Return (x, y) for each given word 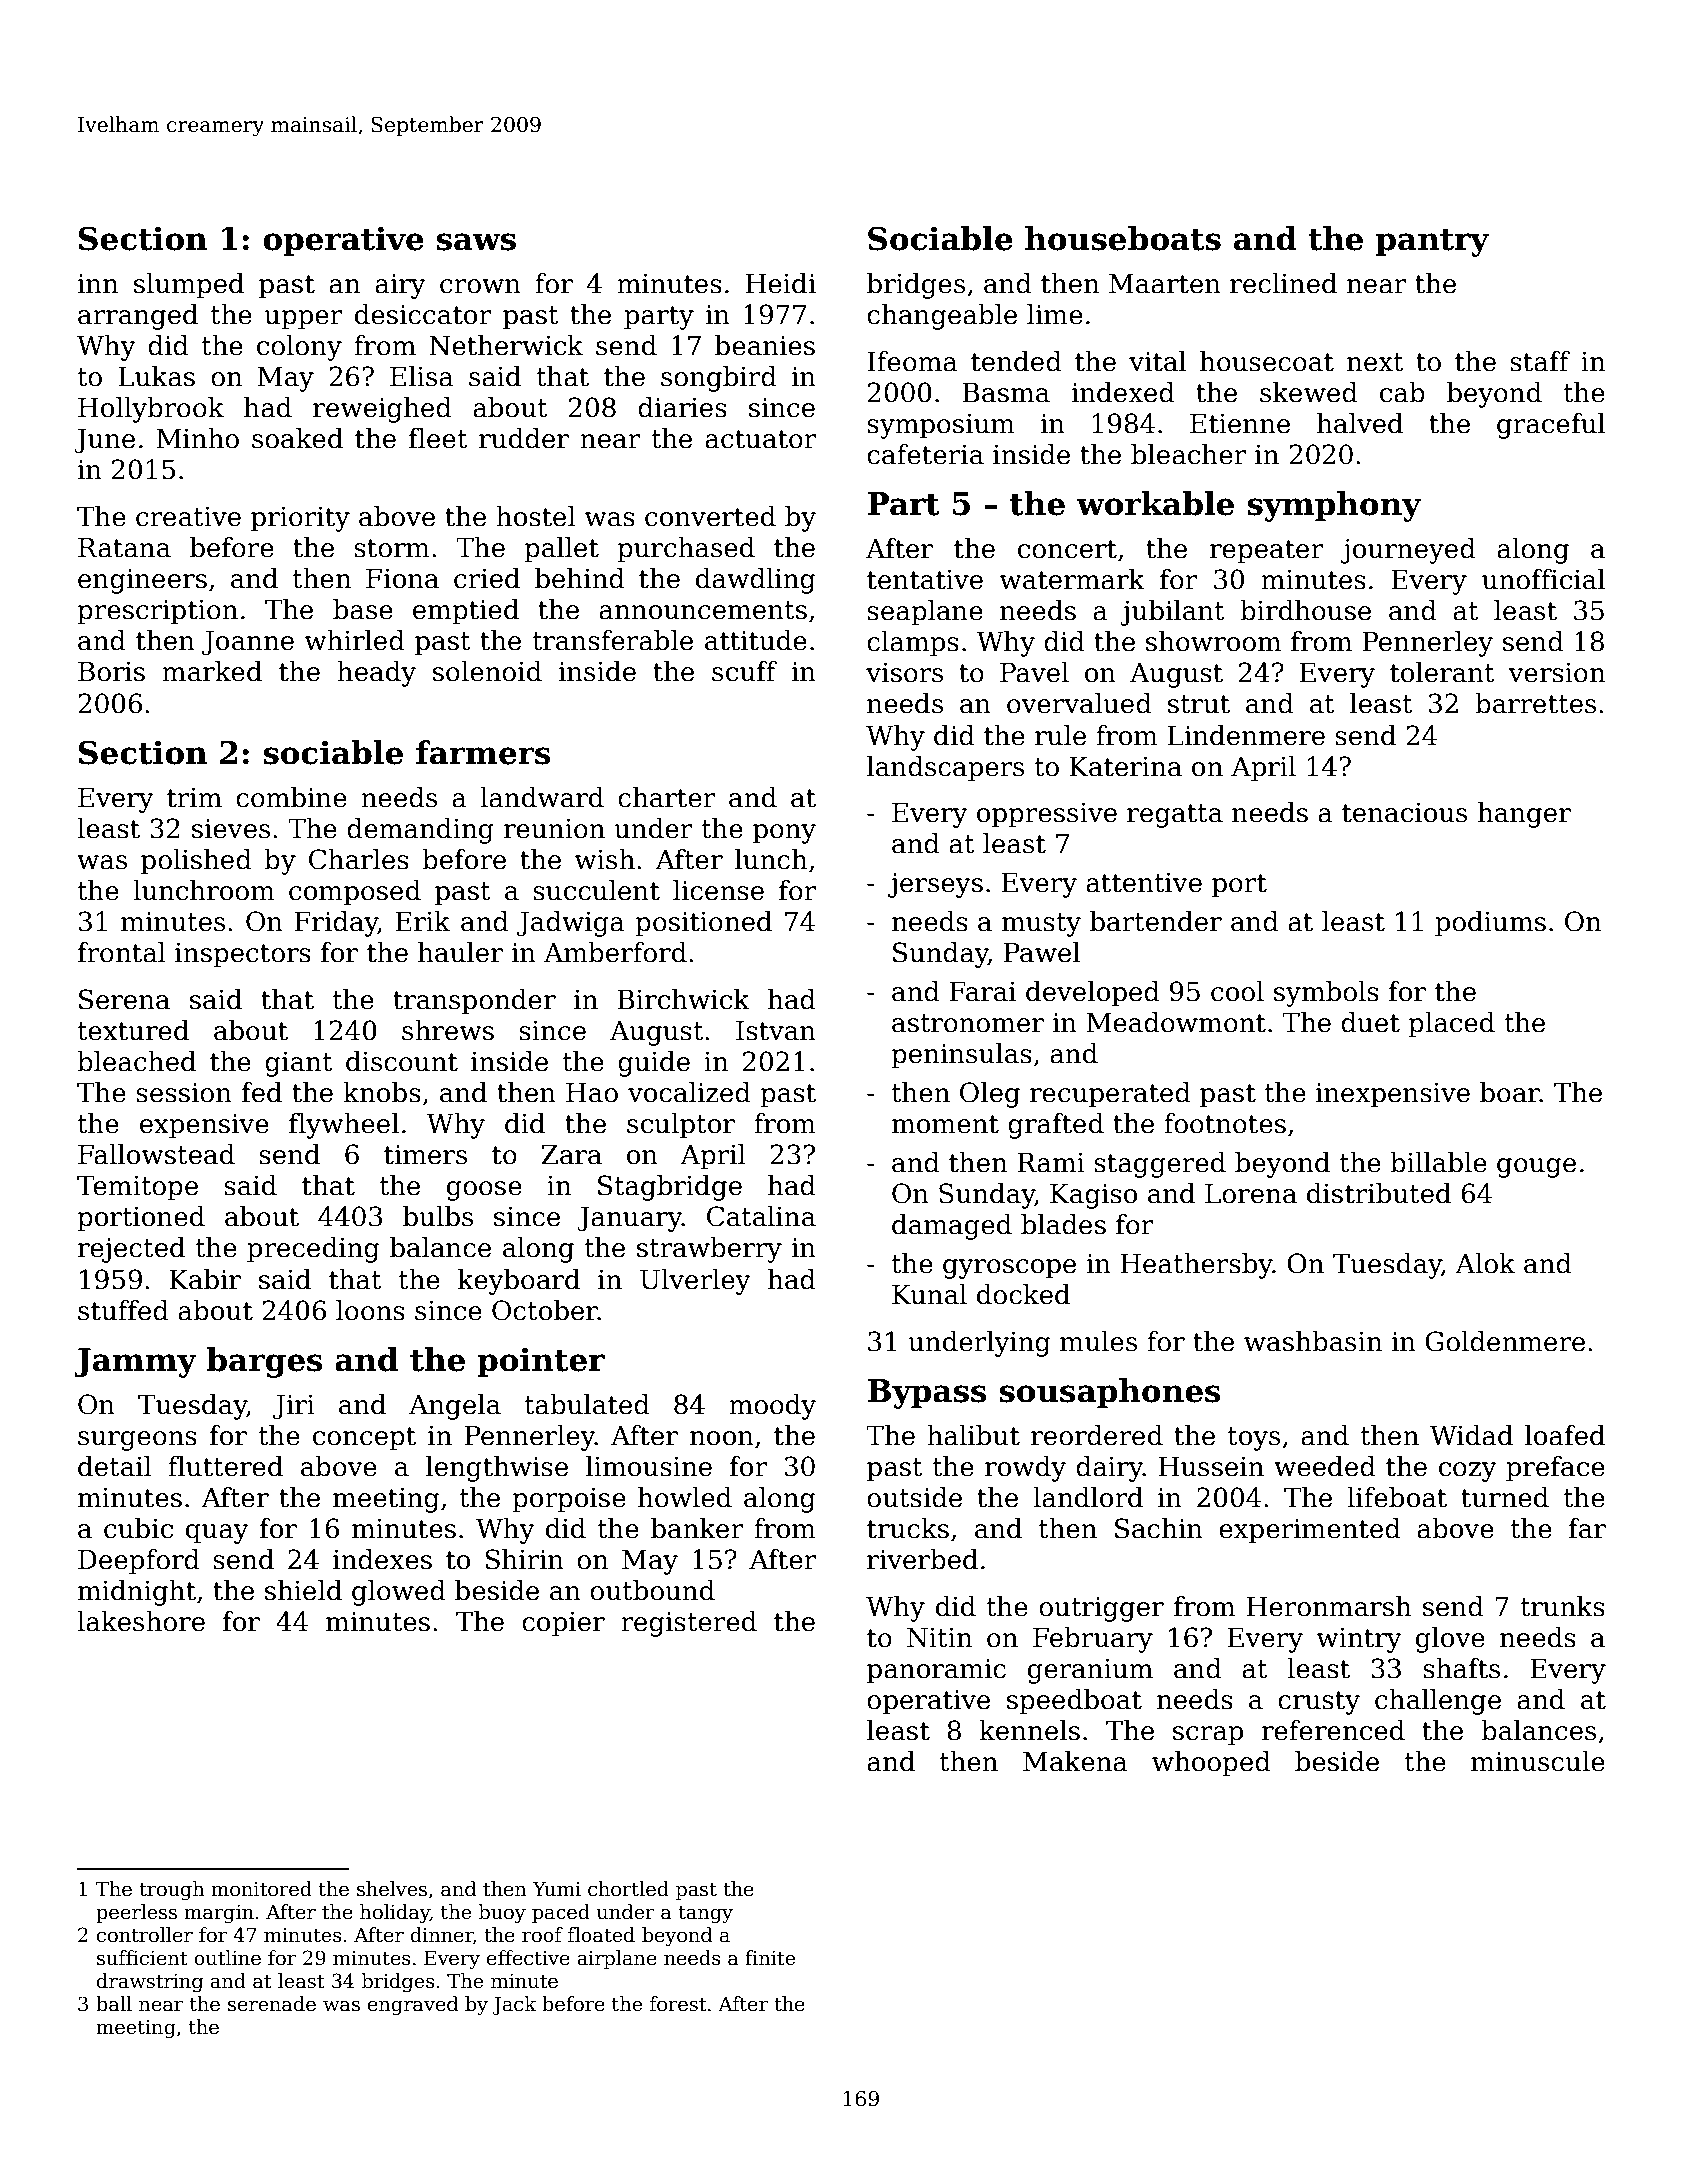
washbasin (1313, 1341)
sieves (231, 829)
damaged (952, 1227)
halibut (973, 1435)
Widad (1471, 1435)
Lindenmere (1246, 735)
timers (425, 1155)
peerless (136, 1913)
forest (678, 2004)
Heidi (781, 283)
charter (667, 797)
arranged (138, 317)
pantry (1432, 243)
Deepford (139, 1562)
